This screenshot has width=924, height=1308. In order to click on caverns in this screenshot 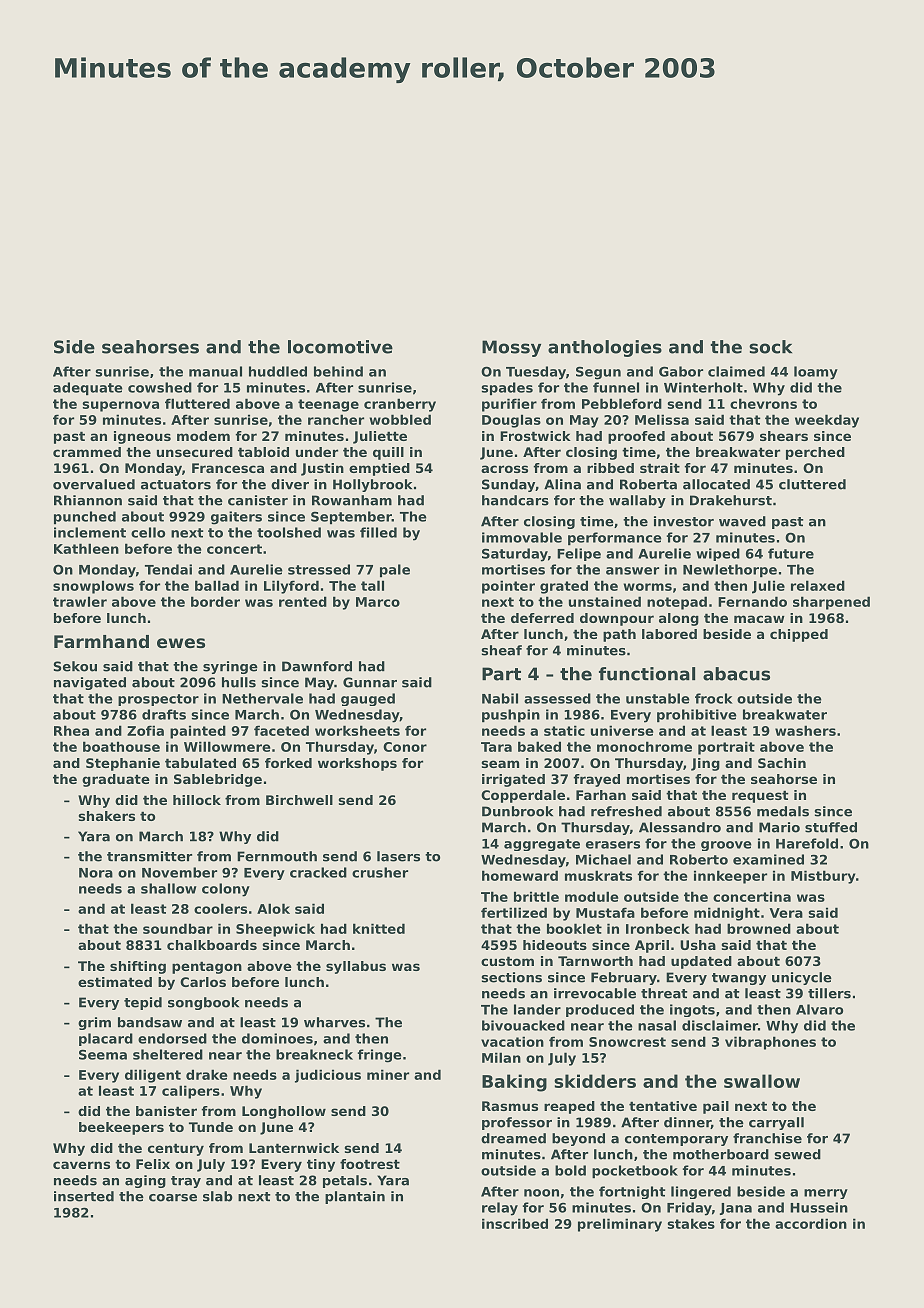, I will do `click(81, 1165)`.
